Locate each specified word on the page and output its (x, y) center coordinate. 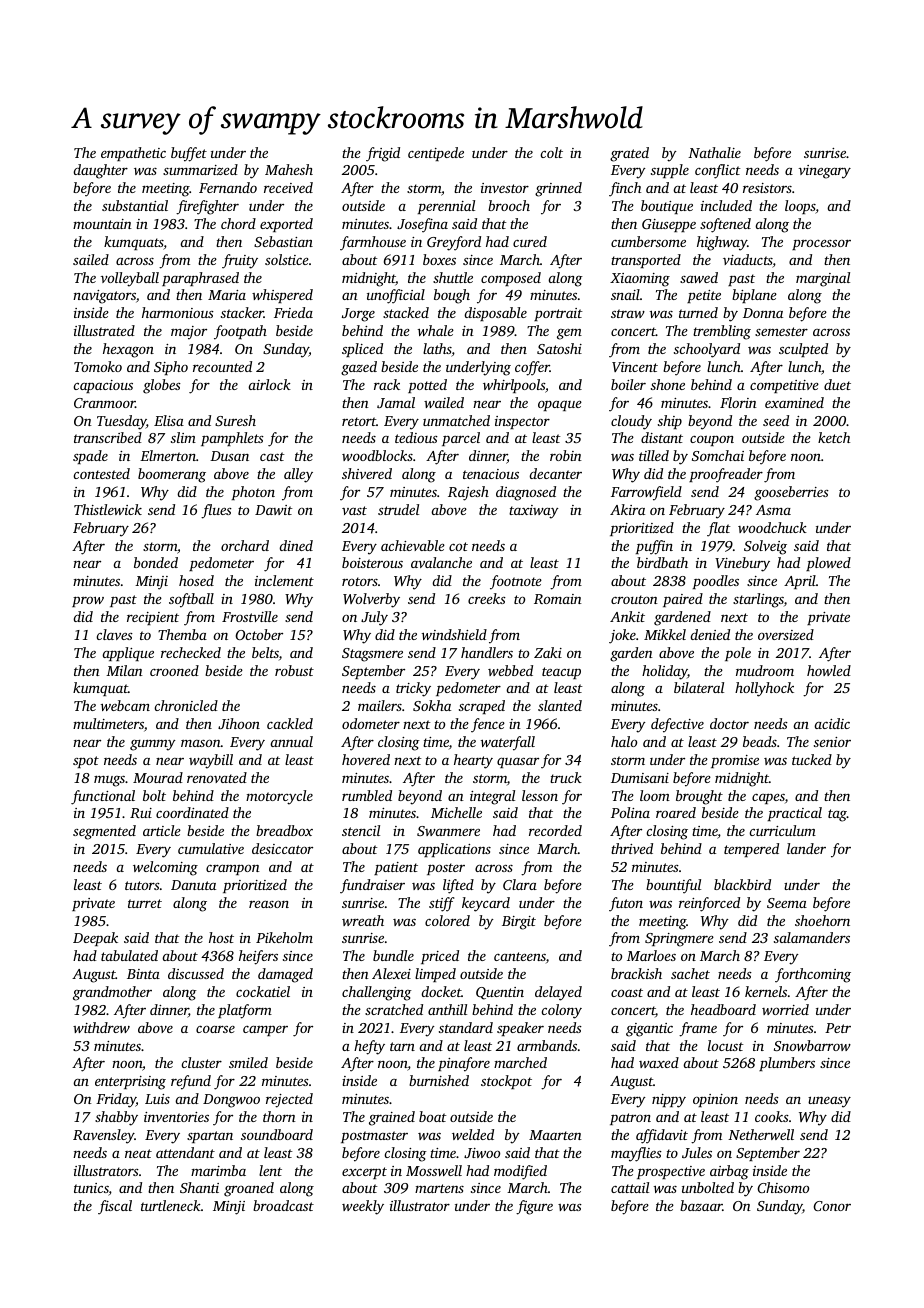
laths (437, 350)
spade (90, 457)
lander (806, 848)
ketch (834, 437)
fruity (240, 261)
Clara (520, 884)
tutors (142, 885)
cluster (201, 1062)
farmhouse (373, 243)
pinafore (464, 1064)
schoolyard (707, 350)
